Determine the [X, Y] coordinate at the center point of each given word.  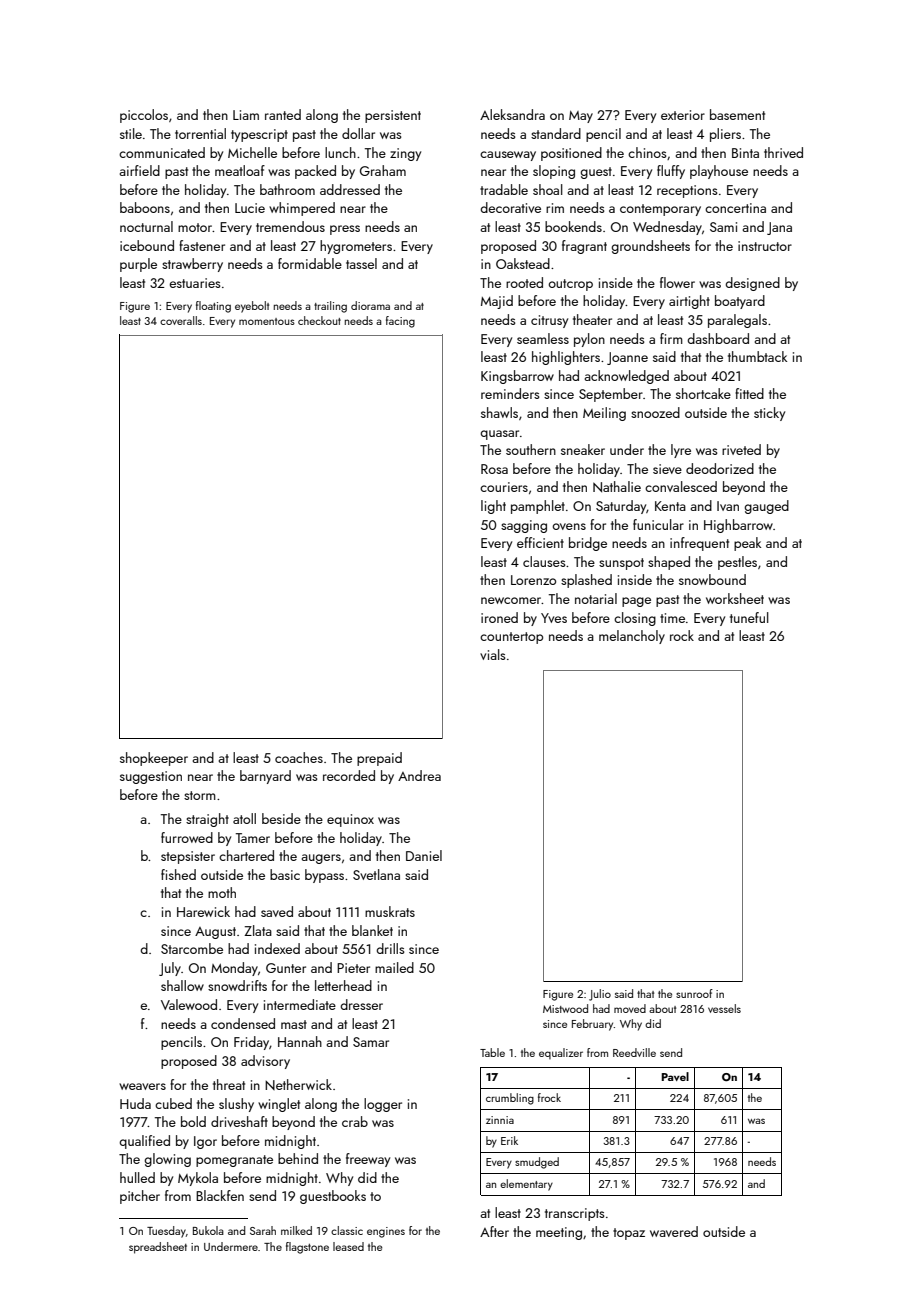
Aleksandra [512, 114]
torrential [200, 133]
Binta [745, 153]
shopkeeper [154, 759]
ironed [499, 617]
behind [298, 1158]
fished [178, 874]
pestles [737, 563]
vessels [724, 1008]
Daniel [424, 855]
